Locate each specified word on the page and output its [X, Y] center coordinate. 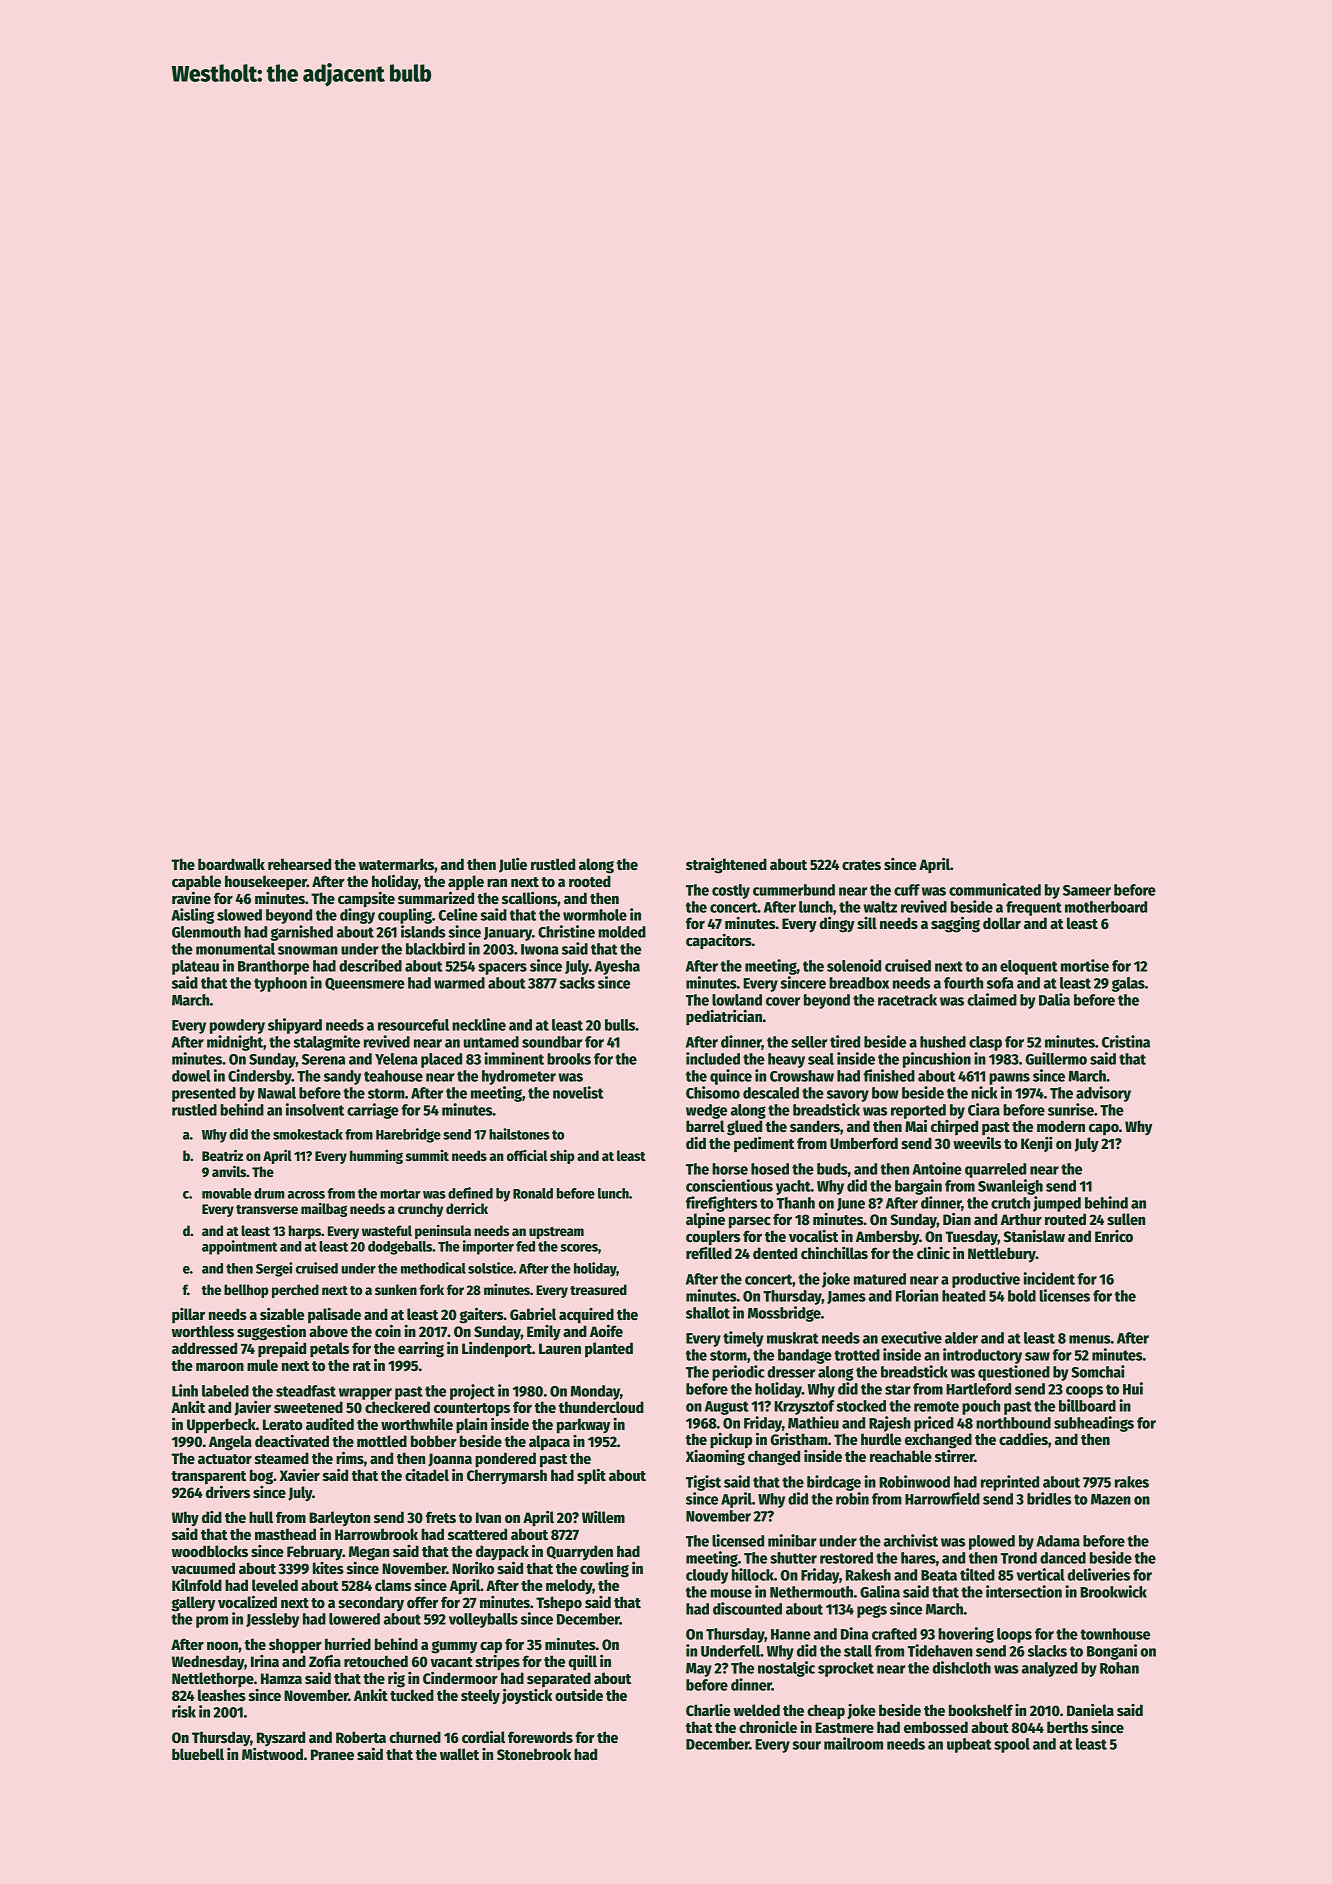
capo [1104, 1129]
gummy [454, 1647]
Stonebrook [534, 1754]
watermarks [396, 864]
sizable [282, 1314]
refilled [709, 1253]
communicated [995, 889]
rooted [590, 881]
